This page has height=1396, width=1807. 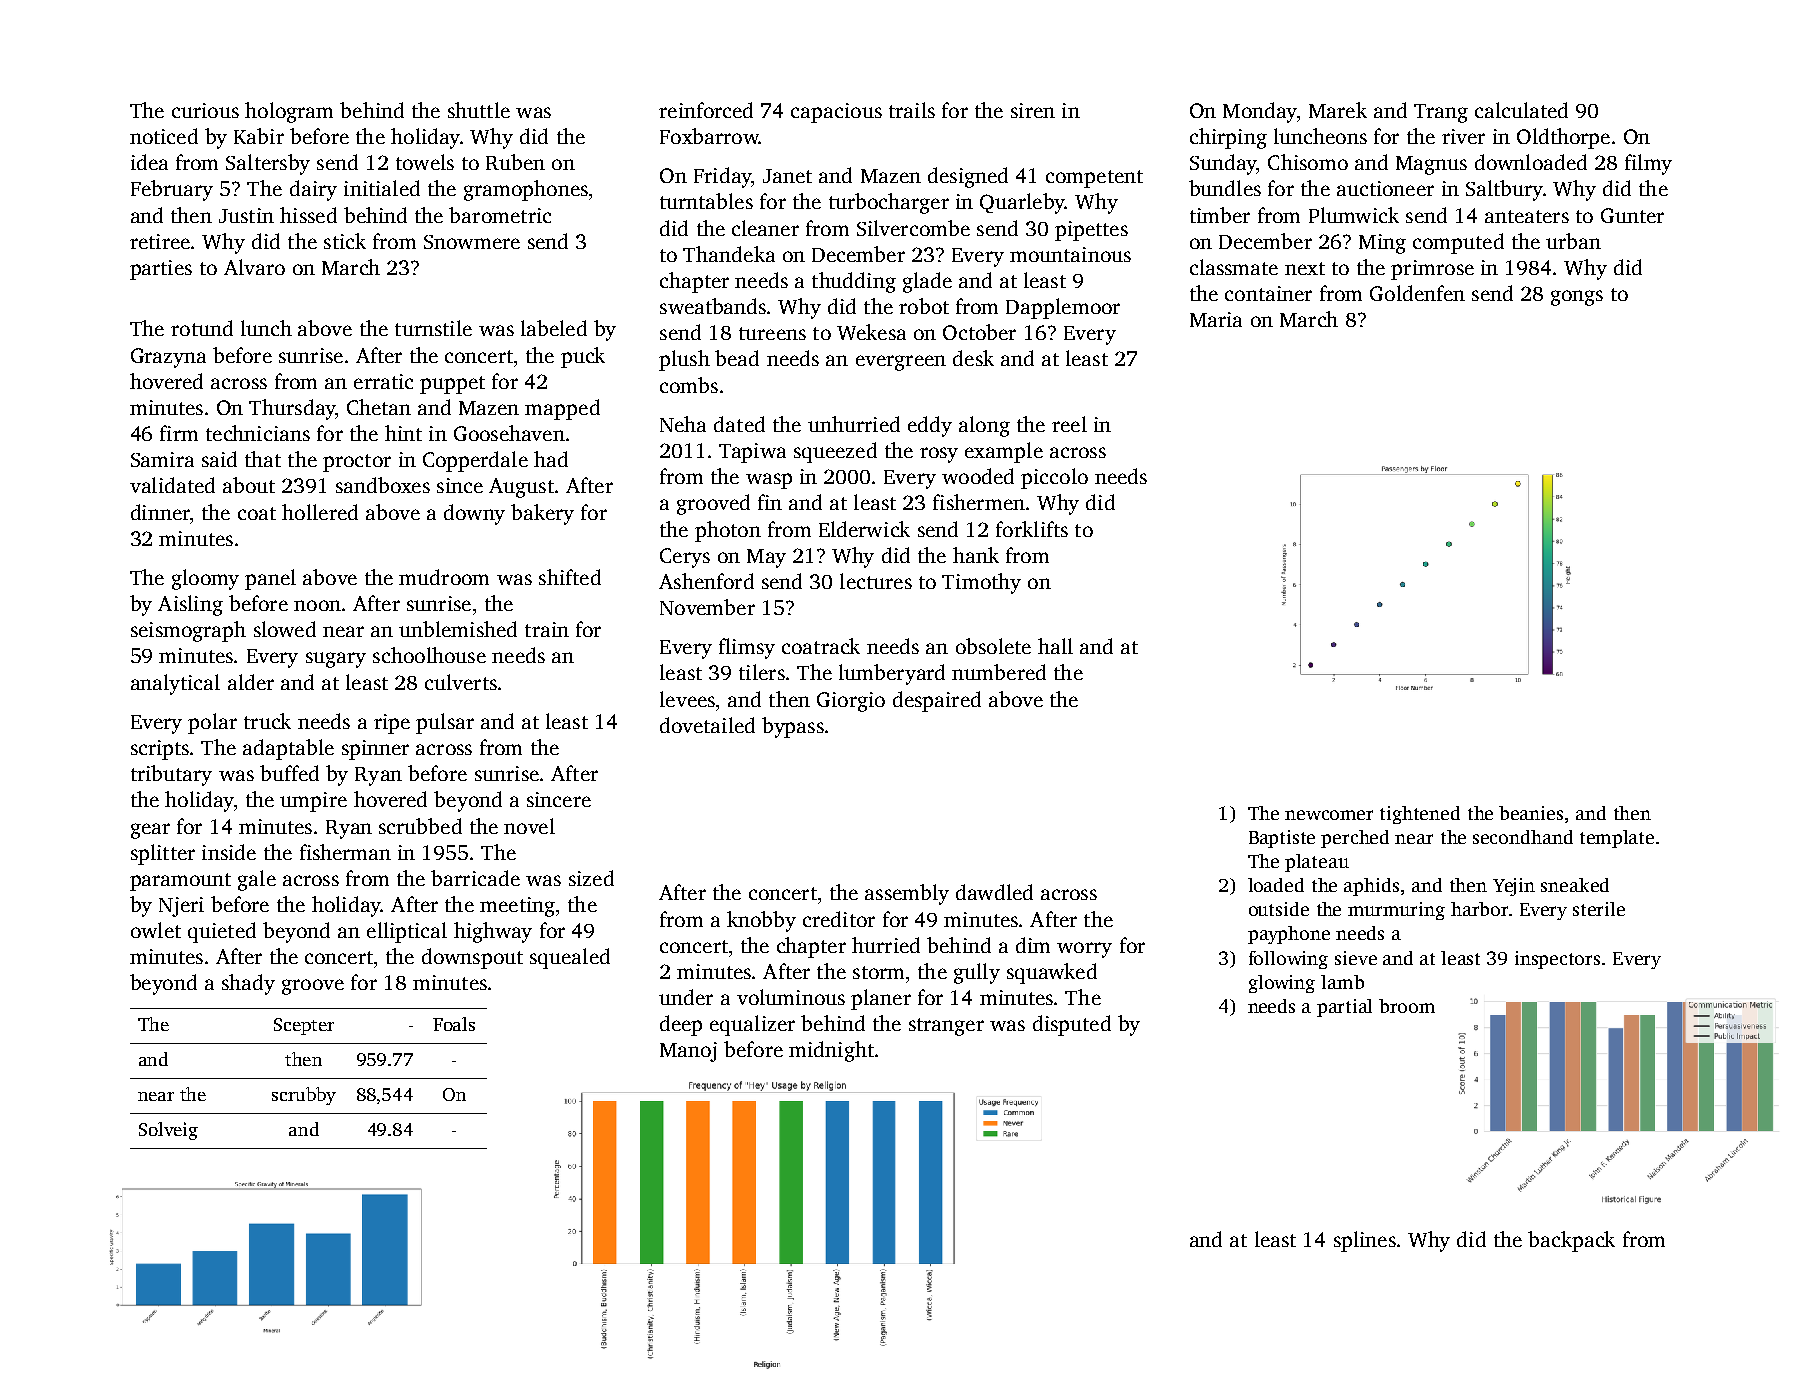 What do you see at coordinates (1563, 138) in the page?
I see `Oldthorpe` at bounding box center [1563, 138].
